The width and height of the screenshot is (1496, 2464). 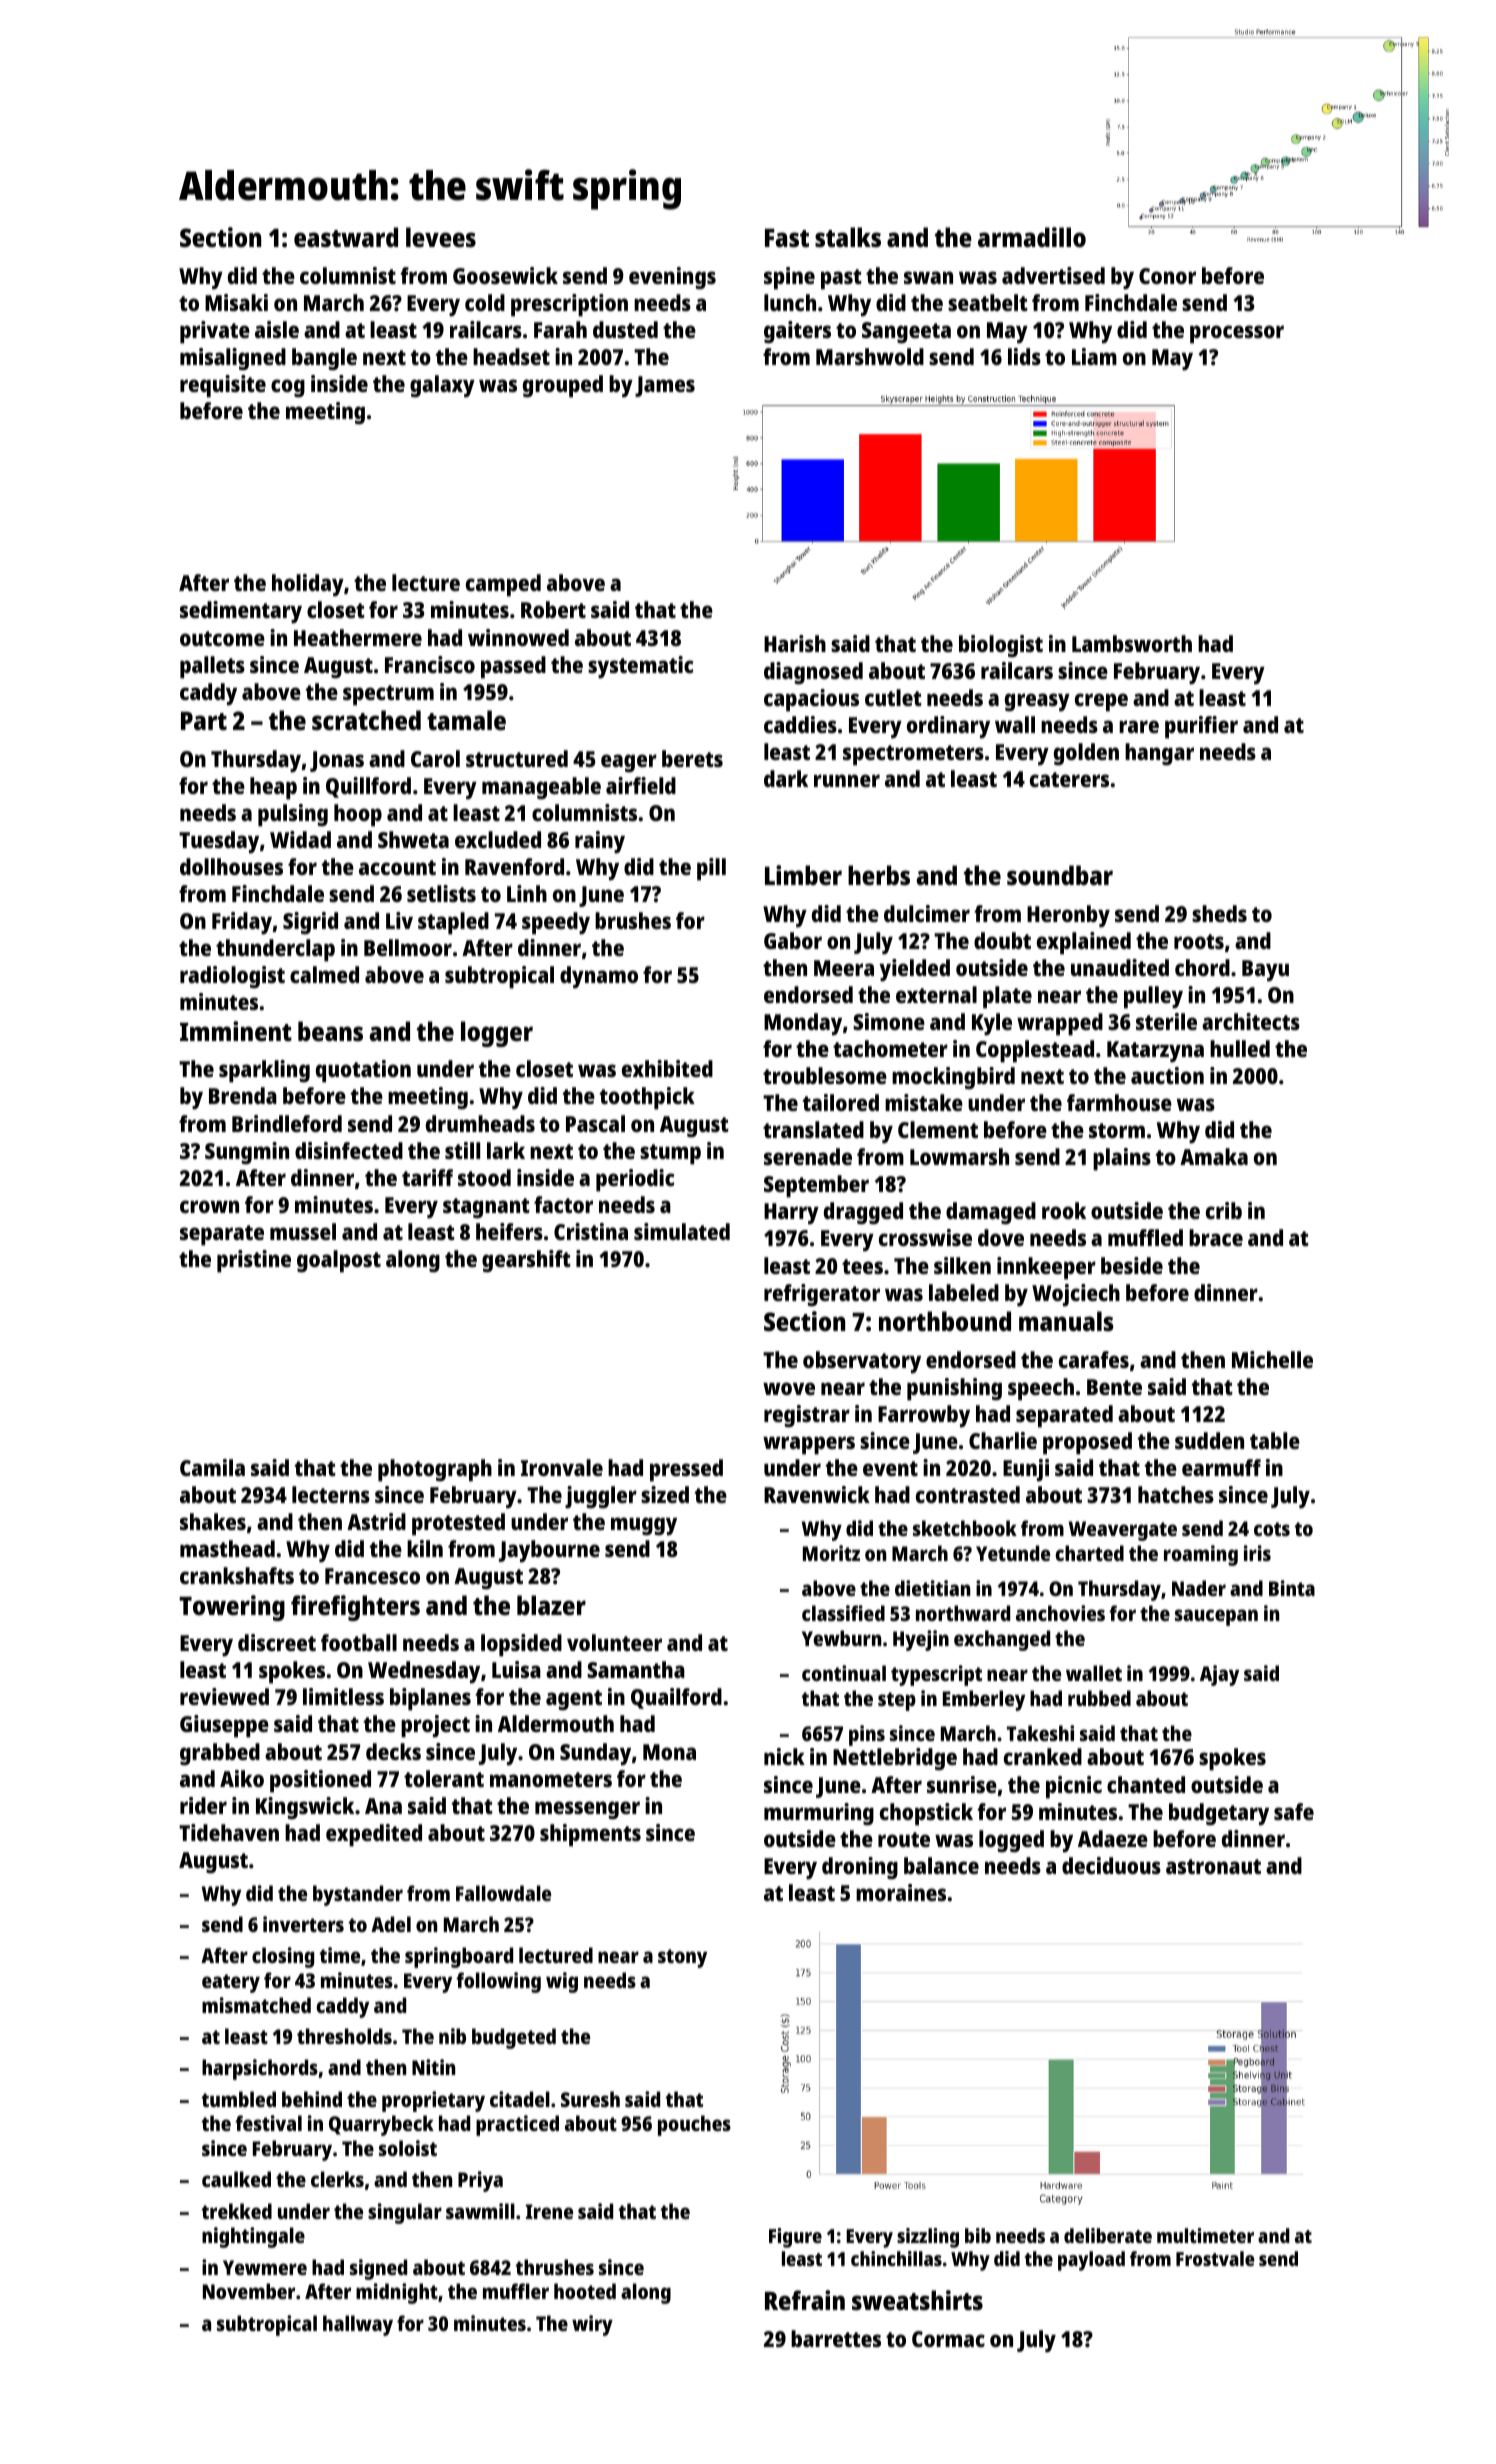 I want to click on shipments, so click(x=590, y=1835).
